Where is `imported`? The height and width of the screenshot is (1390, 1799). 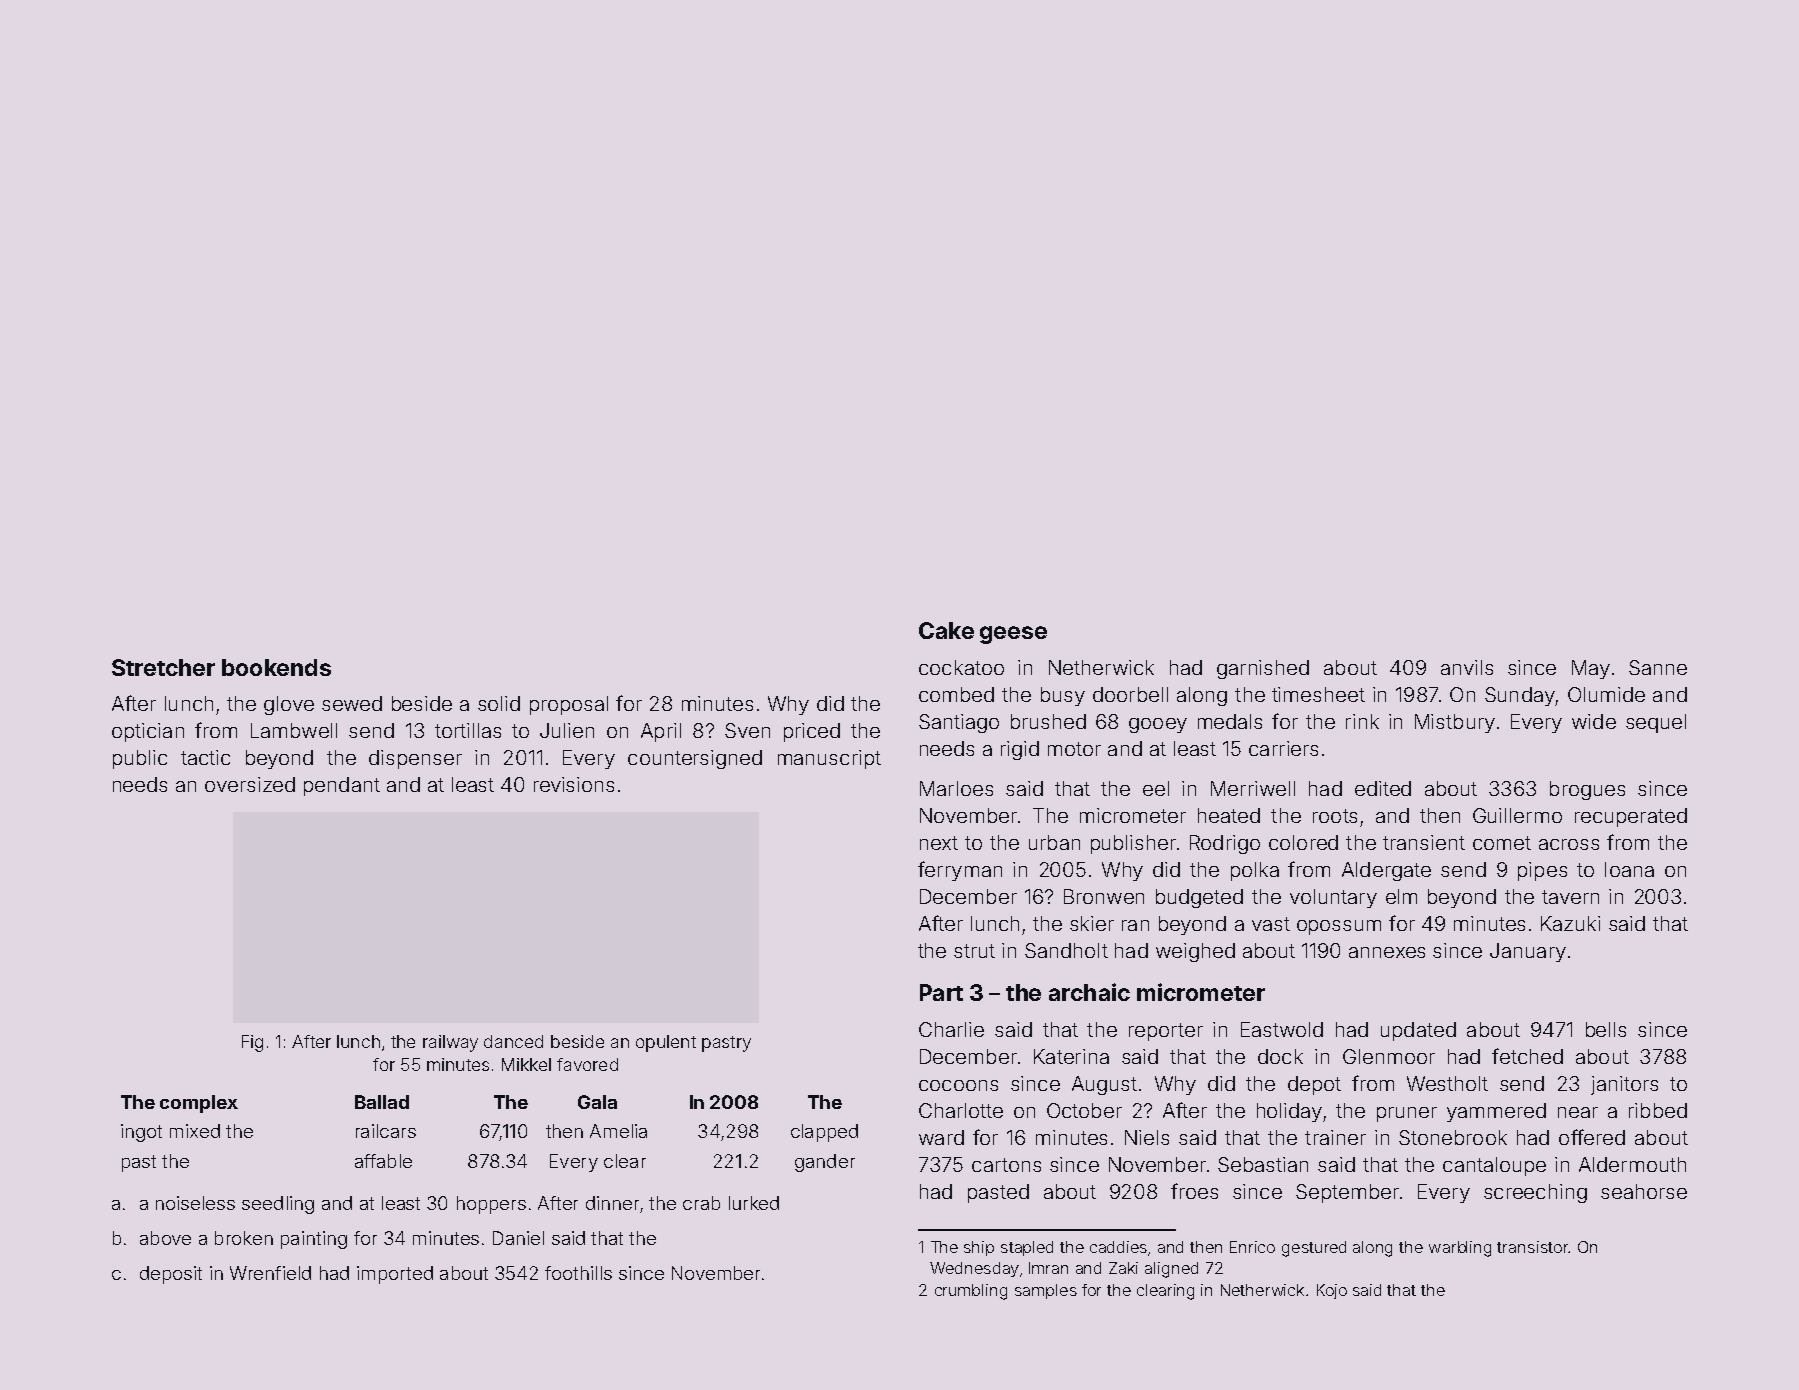 imported is located at coordinates (395, 1275).
